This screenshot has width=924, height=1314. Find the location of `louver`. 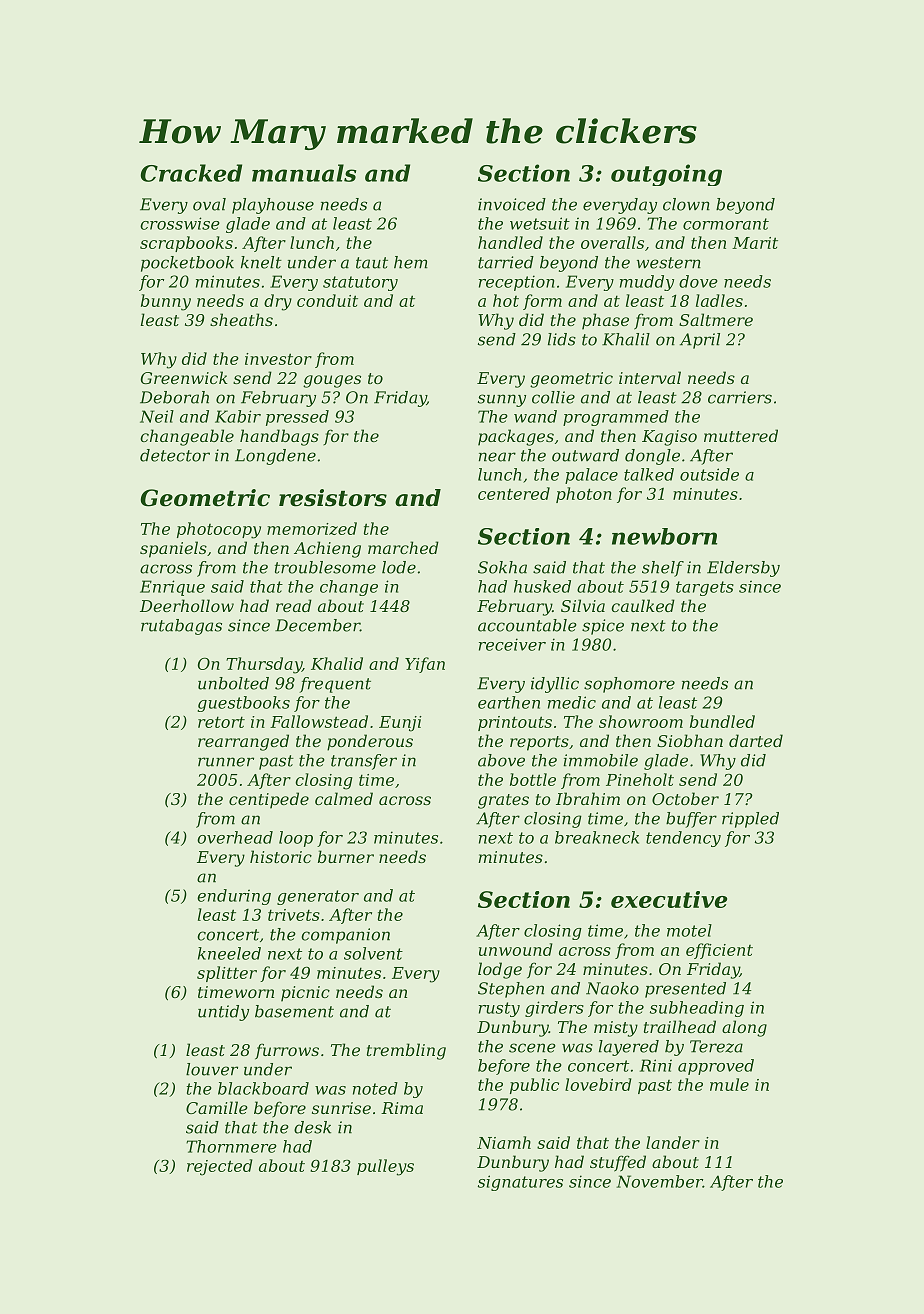

louver is located at coordinates (212, 1069).
